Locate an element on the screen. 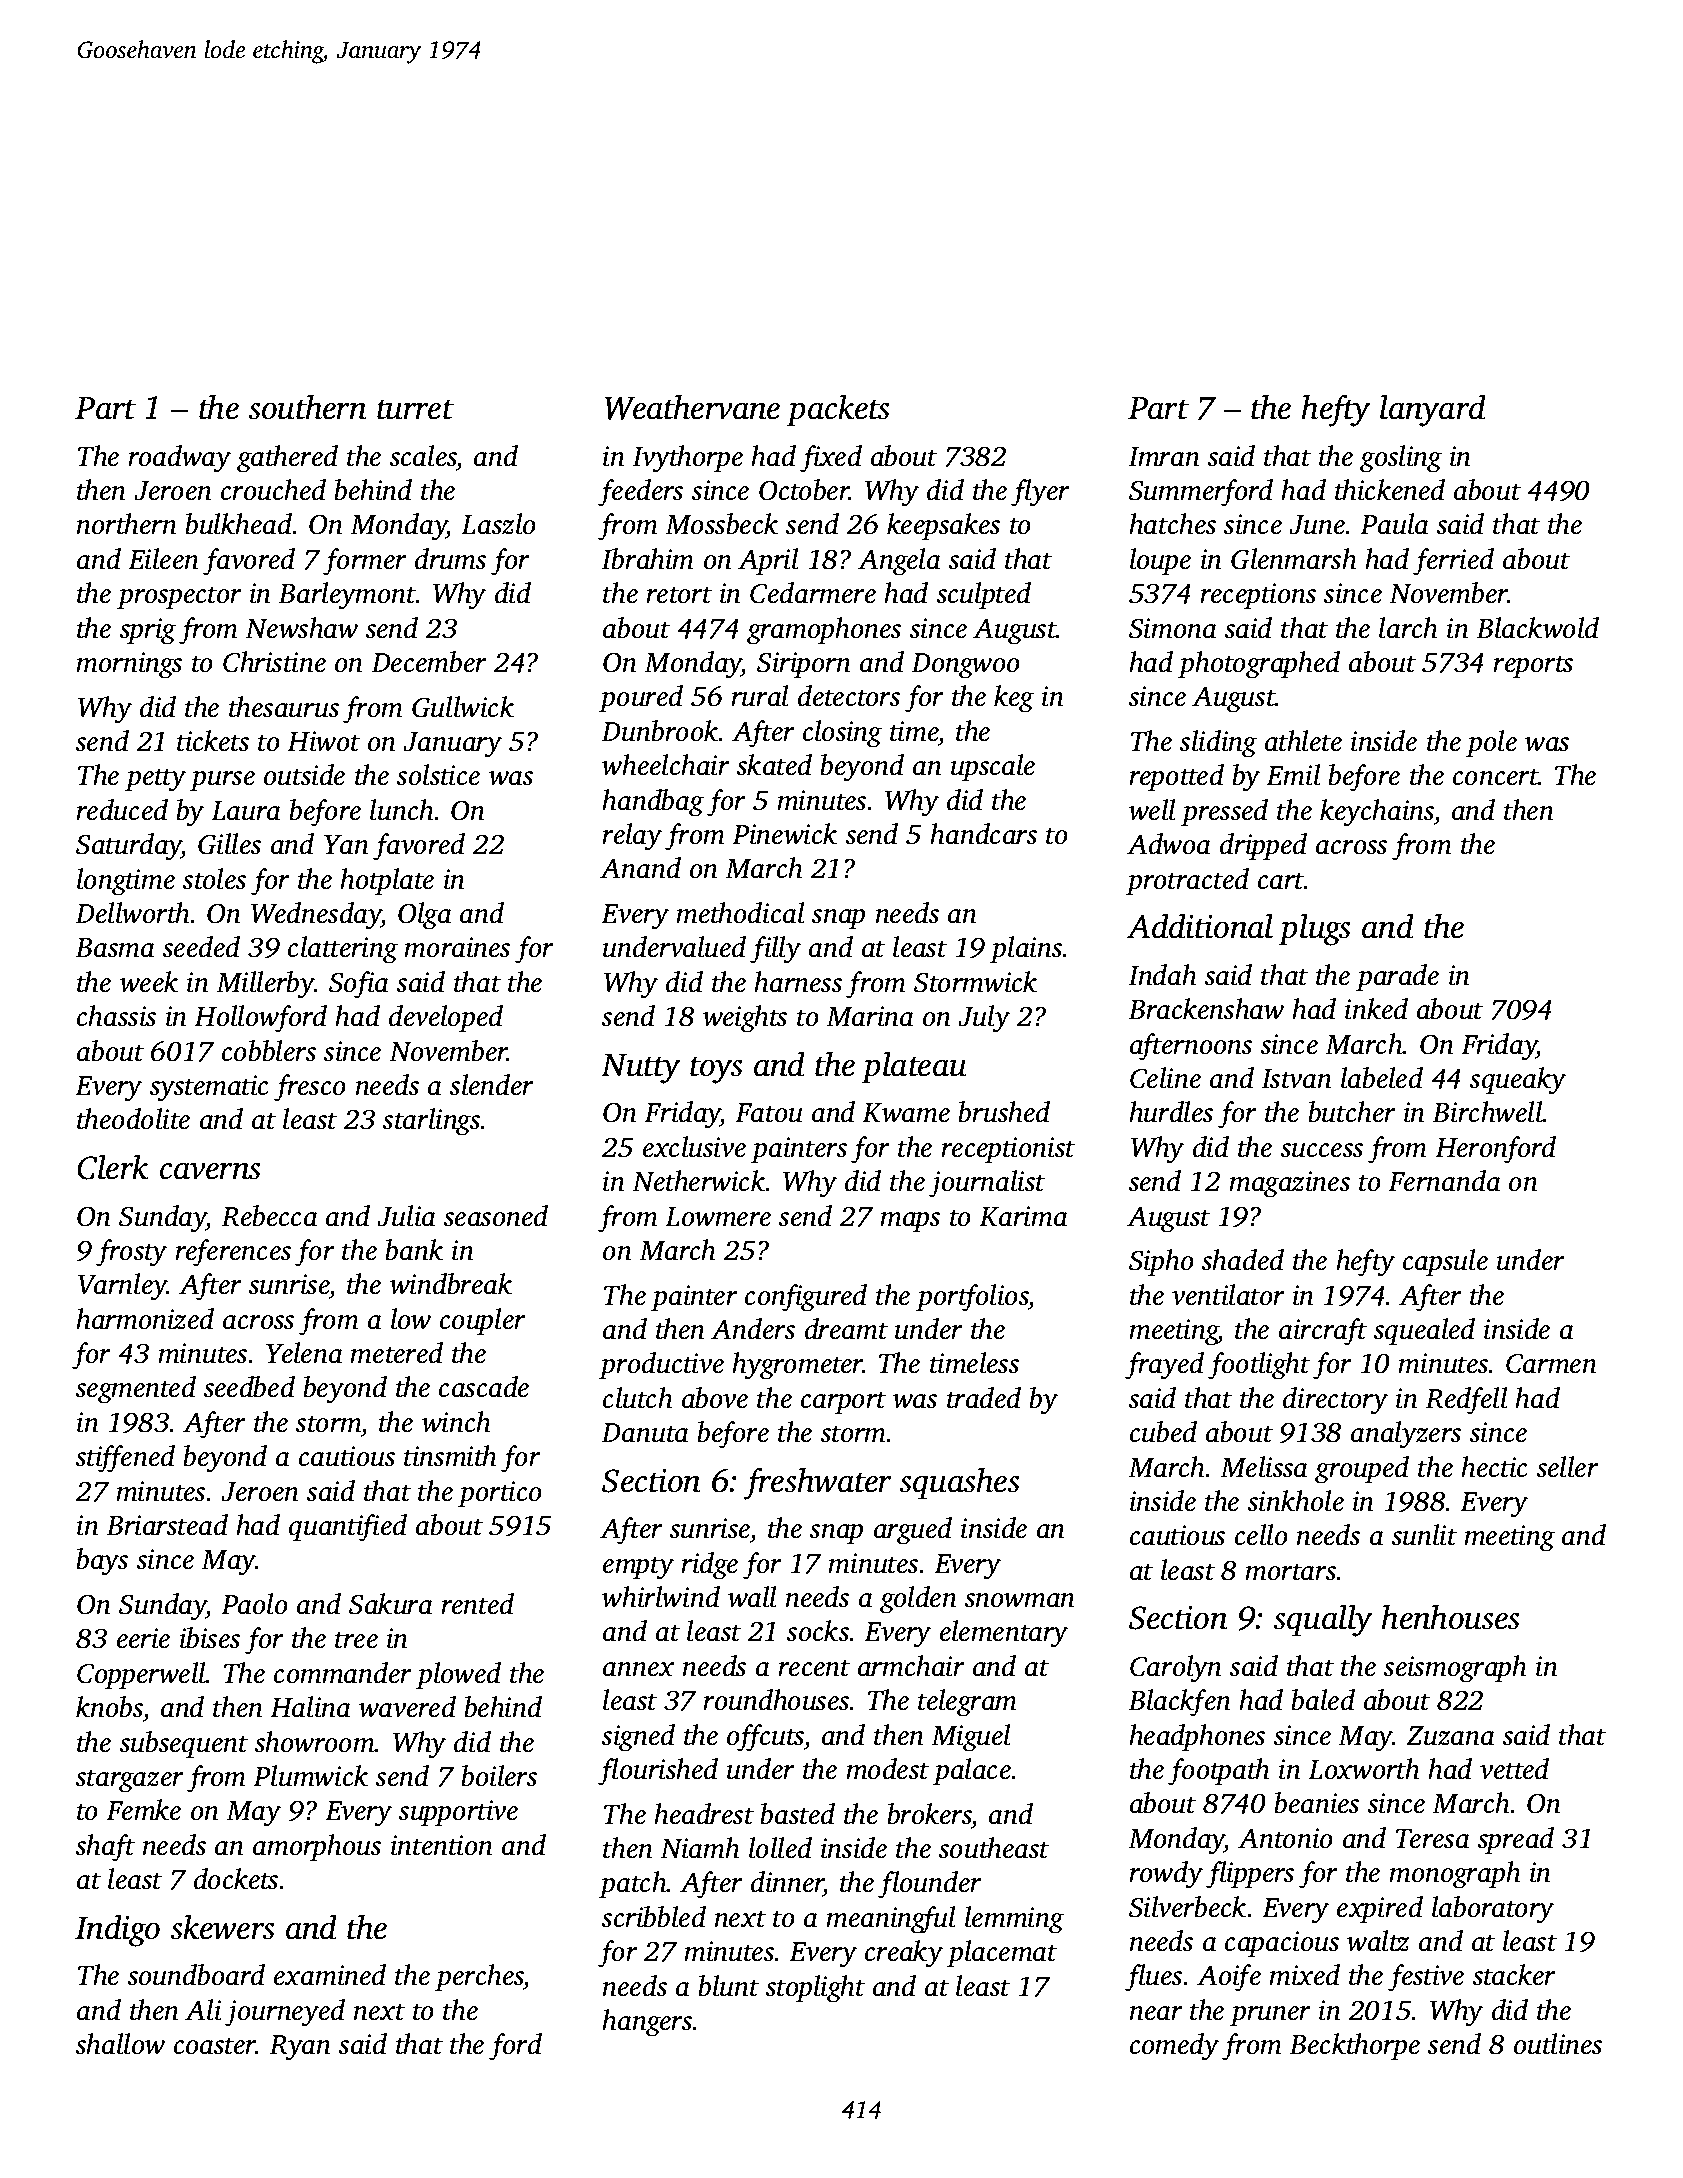 The width and height of the screenshot is (1683, 2178). Yelena is located at coordinates (304, 1353).
